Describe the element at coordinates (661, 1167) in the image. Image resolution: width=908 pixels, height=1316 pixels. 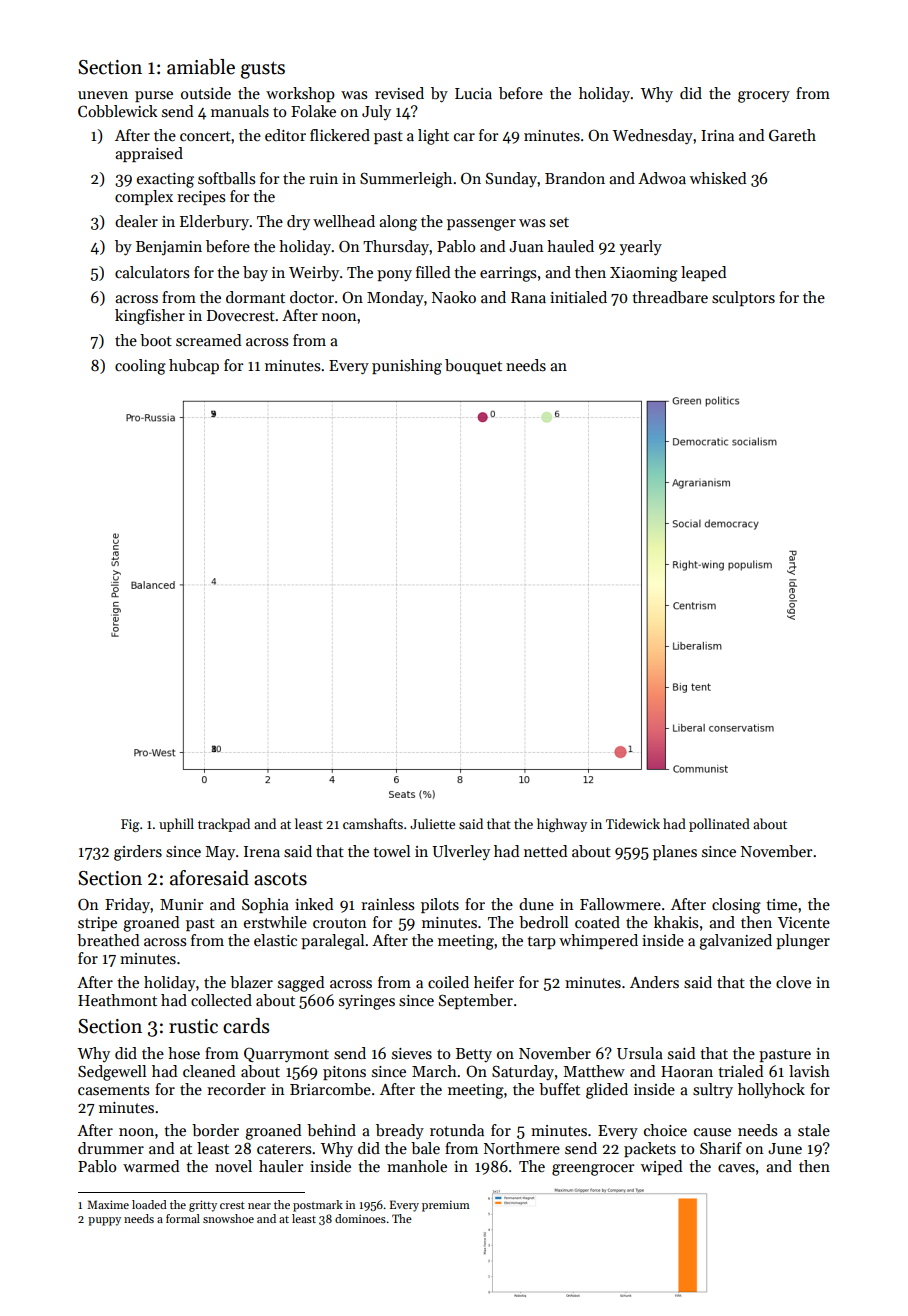
I see `wiped` at that location.
